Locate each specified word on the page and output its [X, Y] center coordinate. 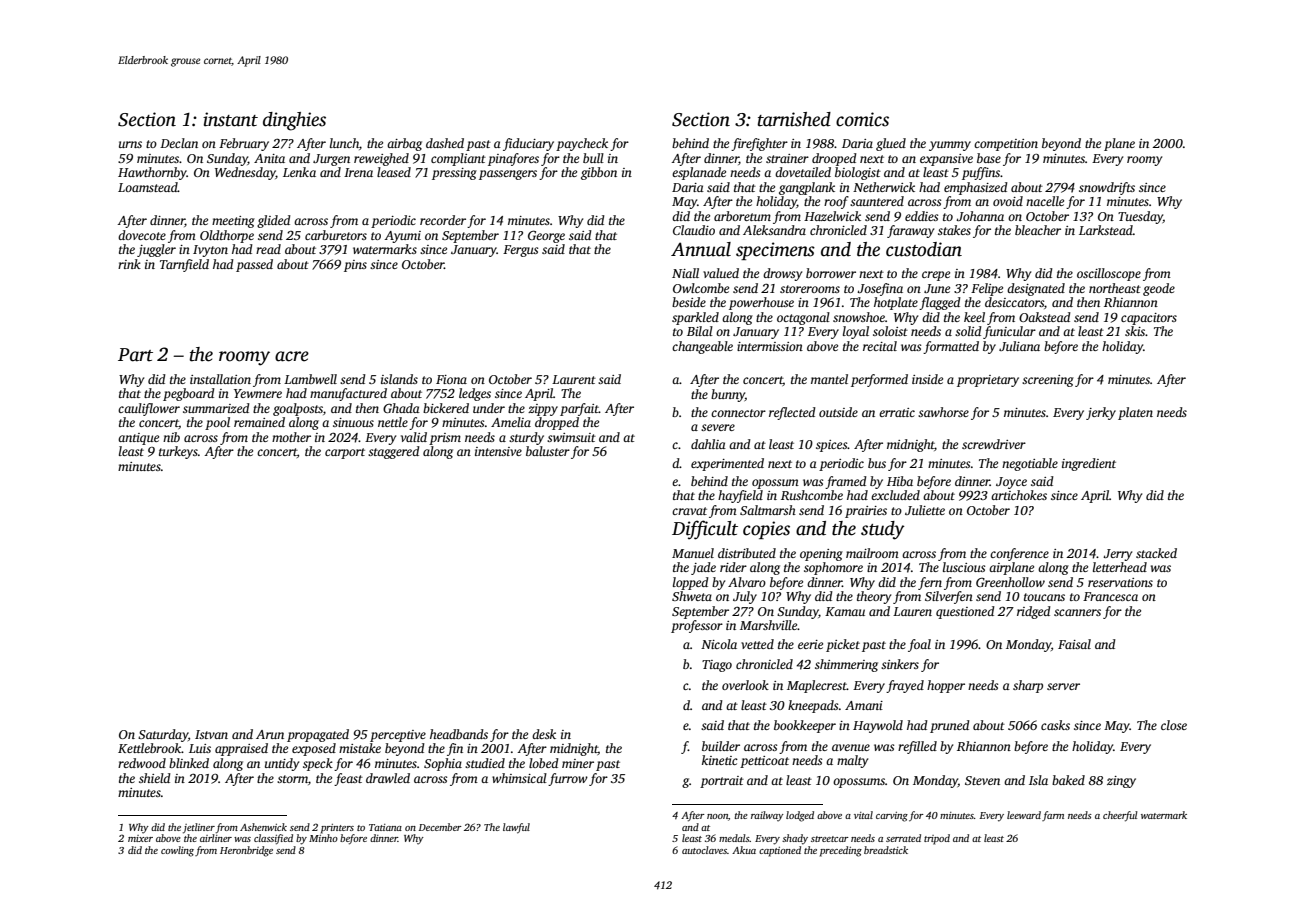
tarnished [794, 119]
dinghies [294, 121]
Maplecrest [817, 686]
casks [1055, 725]
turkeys [178, 452]
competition [1006, 145]
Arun [270, 734]
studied [485, 763]
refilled [917, 747]
